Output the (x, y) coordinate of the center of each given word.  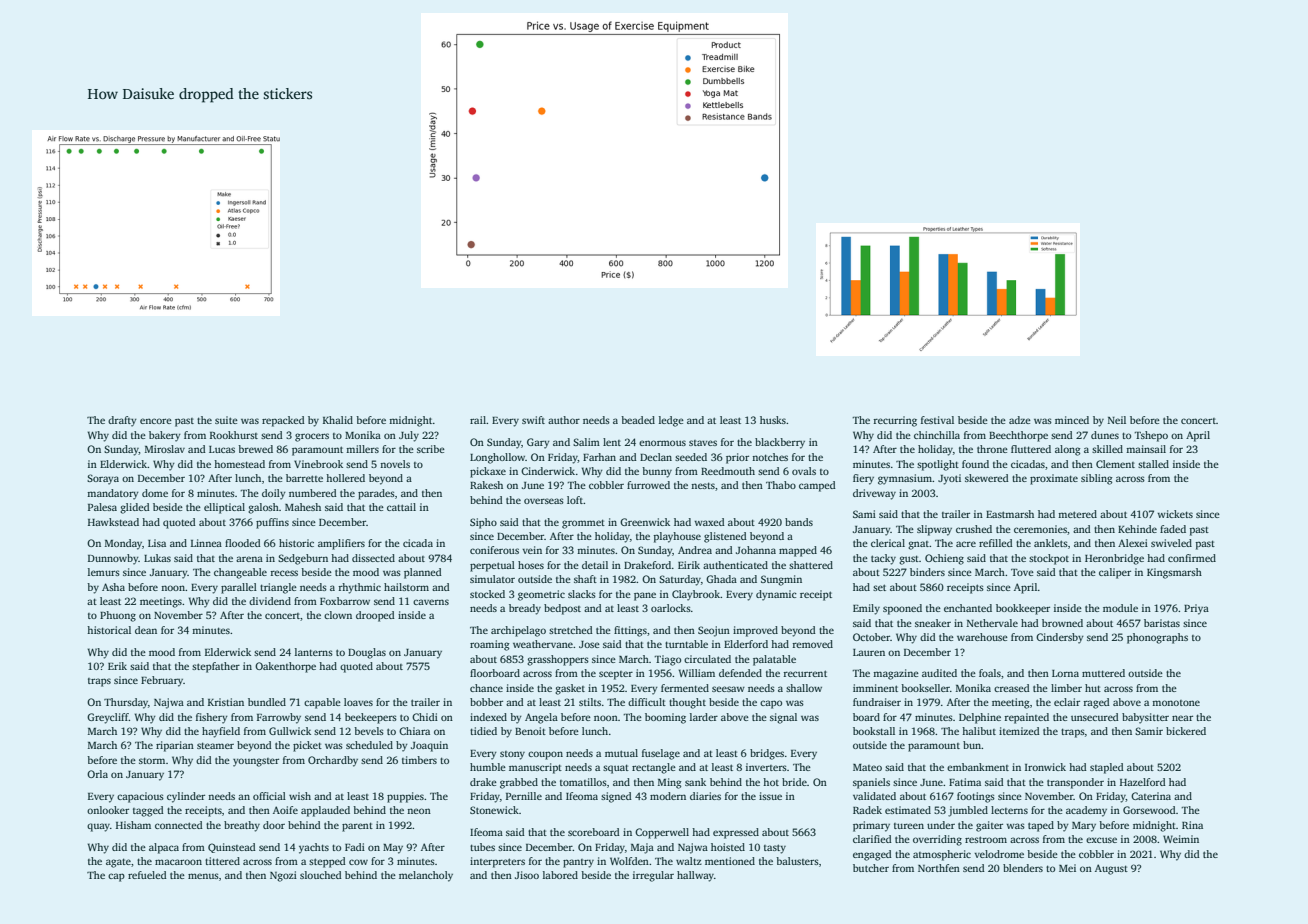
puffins (272, 523)
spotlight (938, 465)
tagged (148, 811)
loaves (358, 702)
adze (1020, 420)
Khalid (338, 420)
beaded (638, 420)
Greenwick (645, 522)
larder (704, 717)
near (1182, 718)
